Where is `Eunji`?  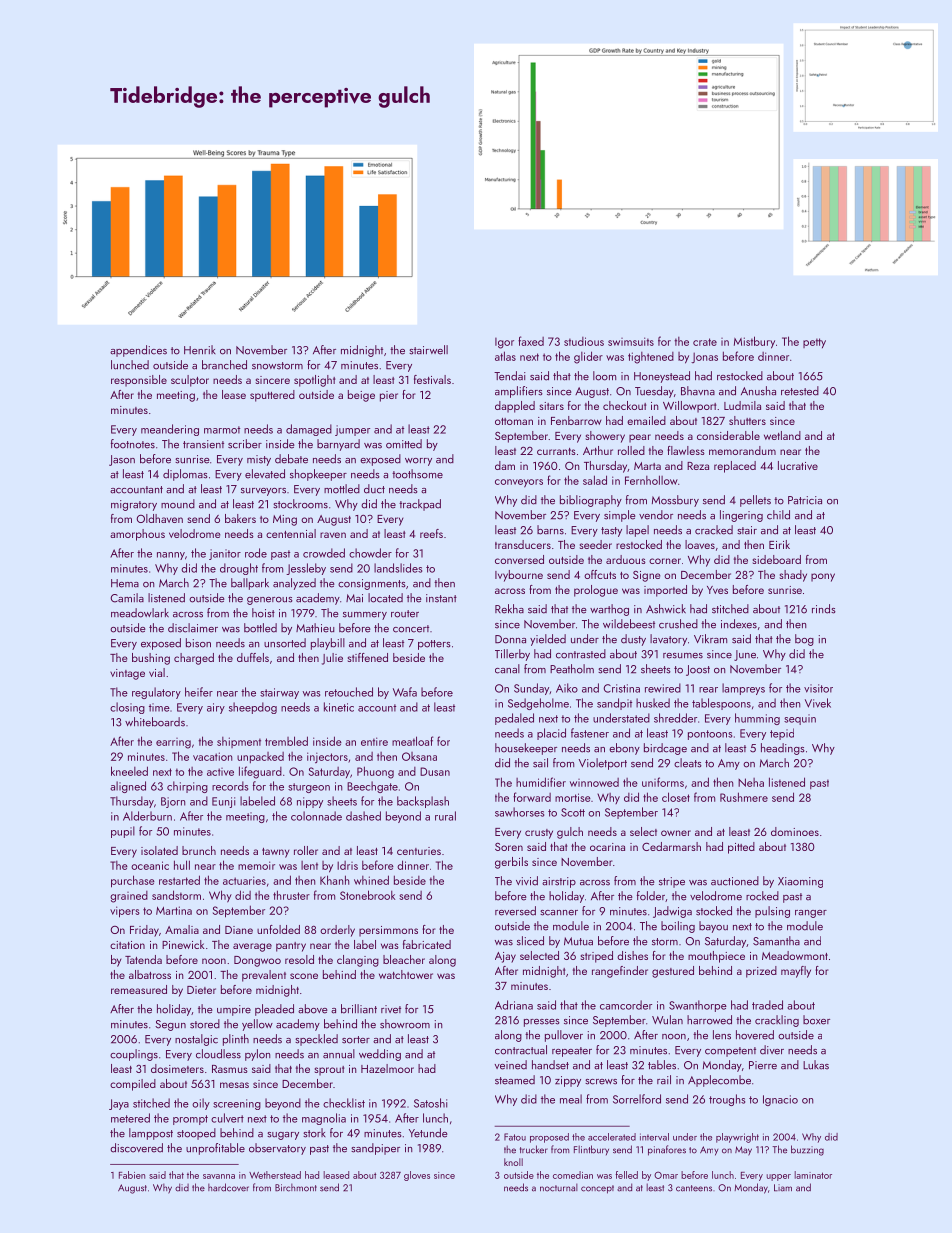
Eunji is located at coordinates (223, 802).
